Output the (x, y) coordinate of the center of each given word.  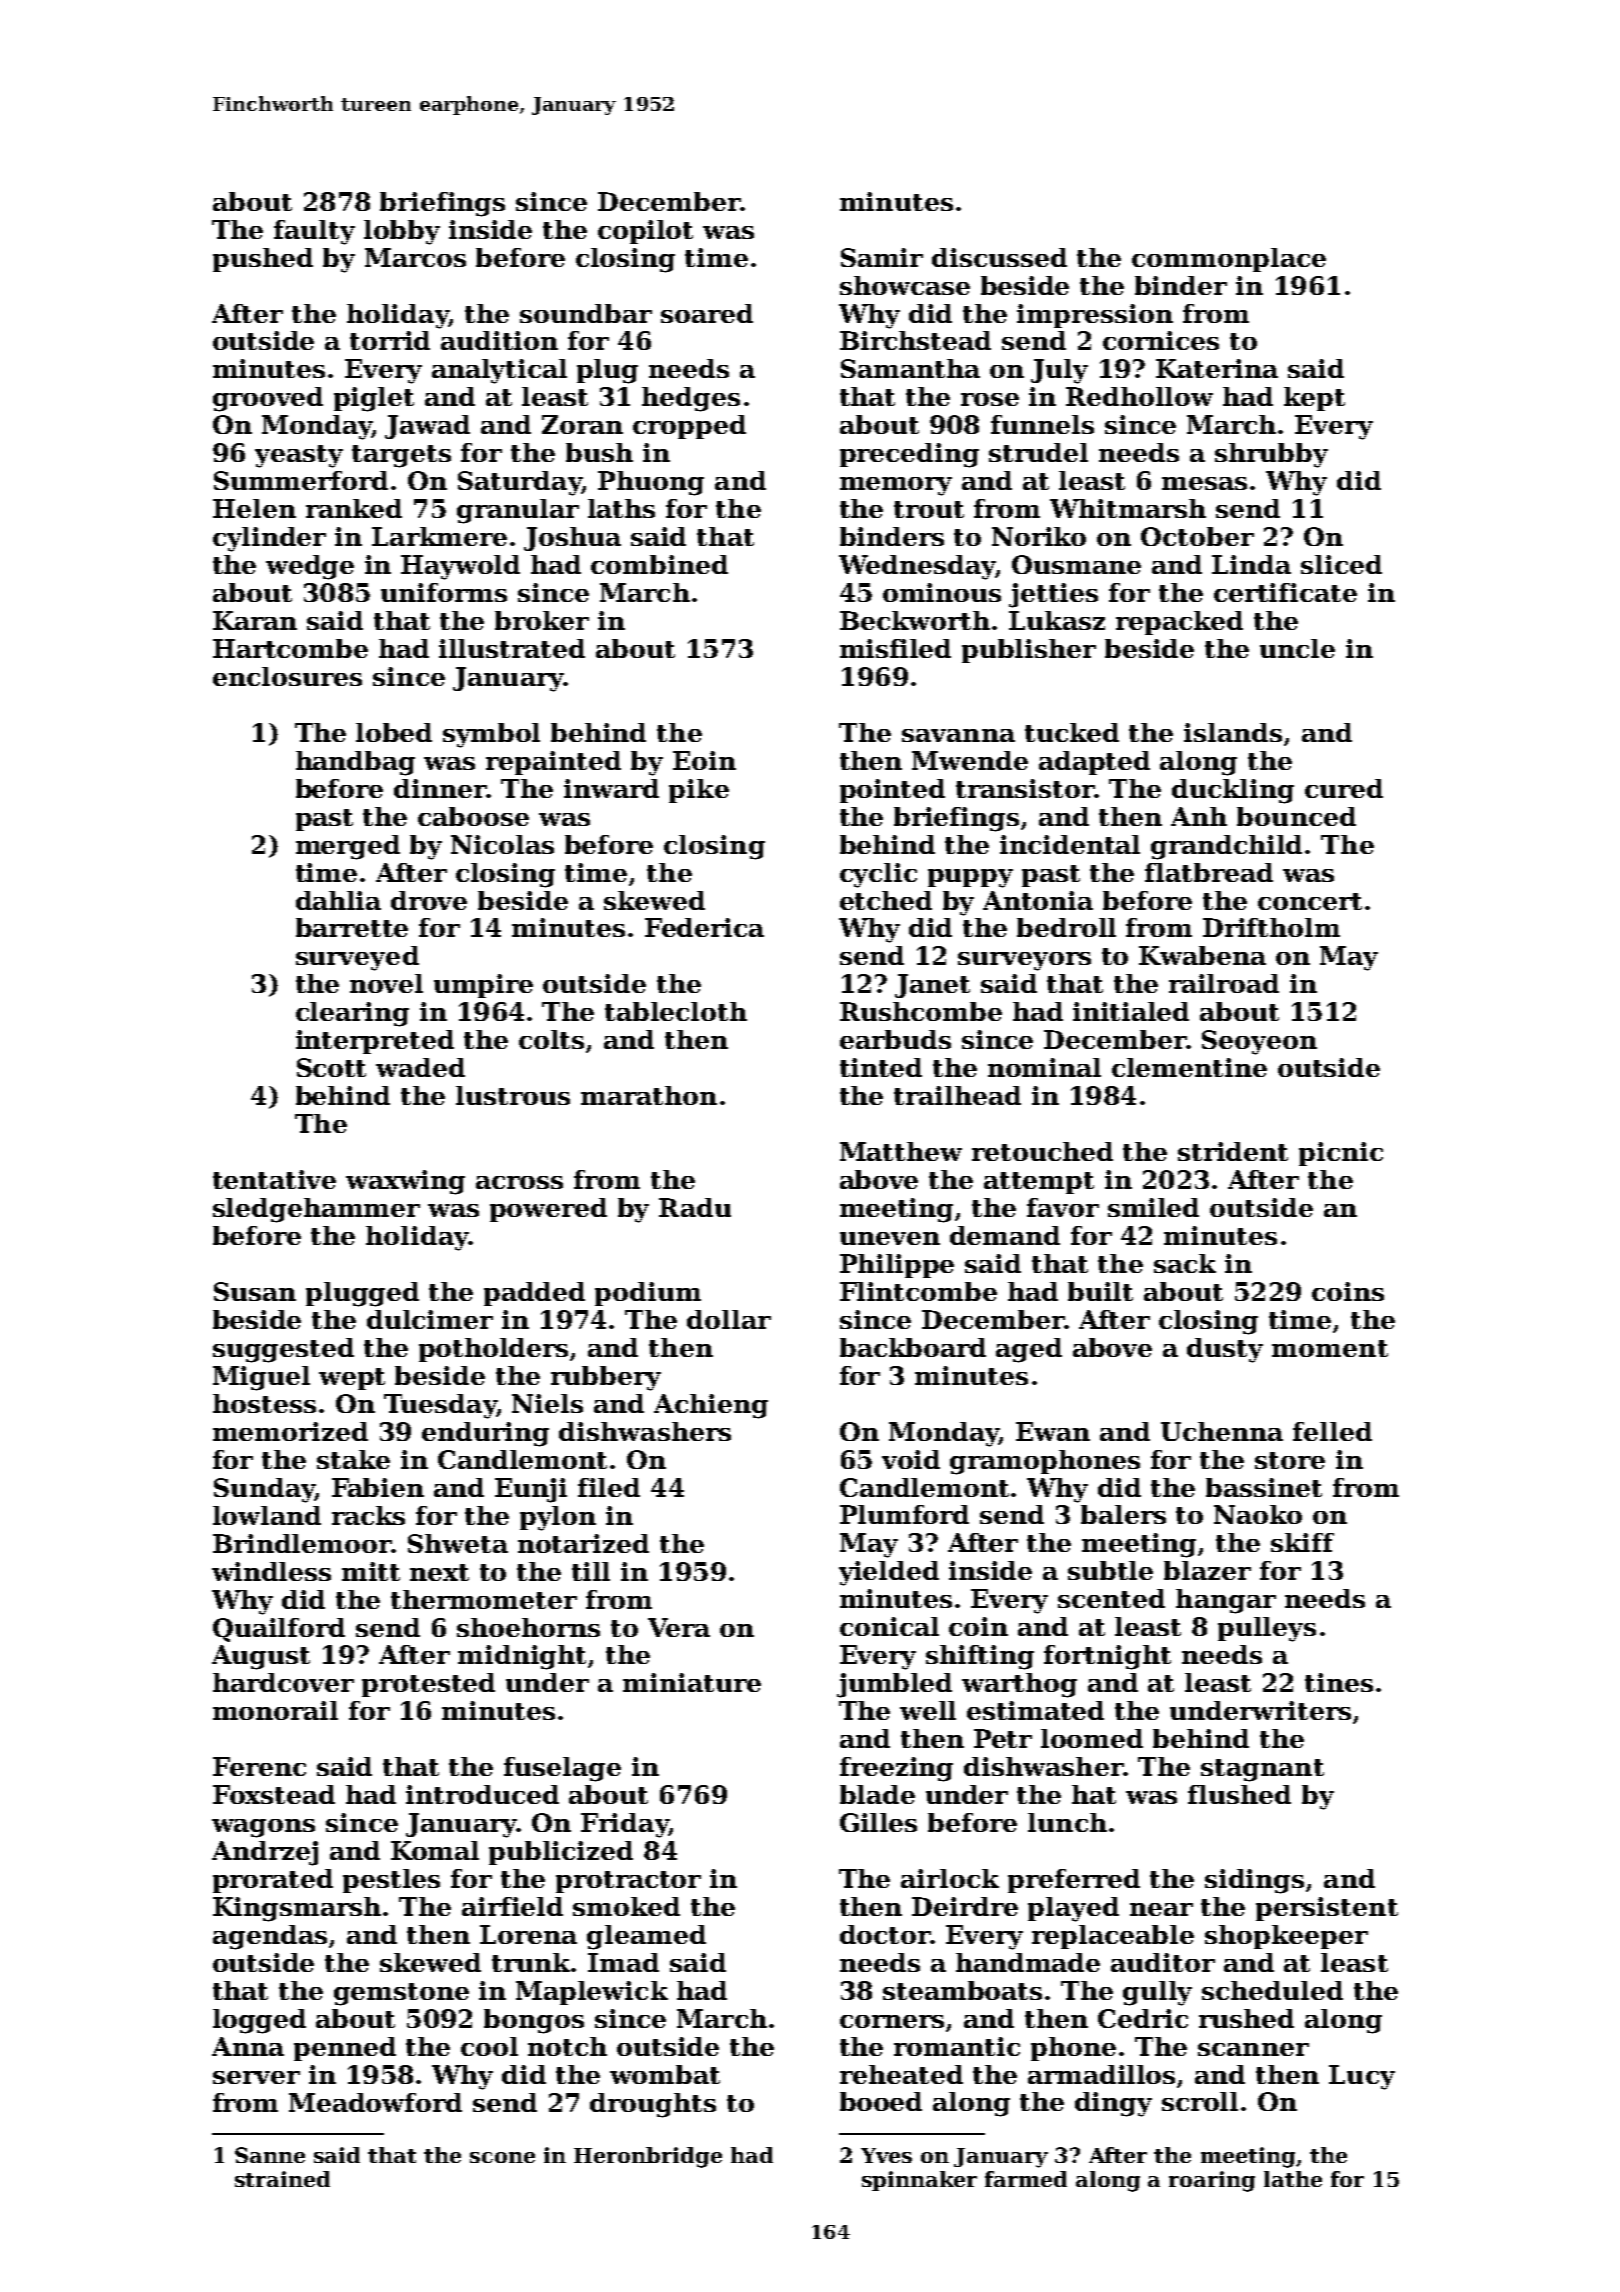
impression (1095, 316)
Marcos (415, 257)
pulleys (1267, 1629)
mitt (371, 1571)
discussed (999, 257)
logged (259, 2021)
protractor (628, 1882)
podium (648, 1294)
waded (420, 1067)
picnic (1341, 1154)
